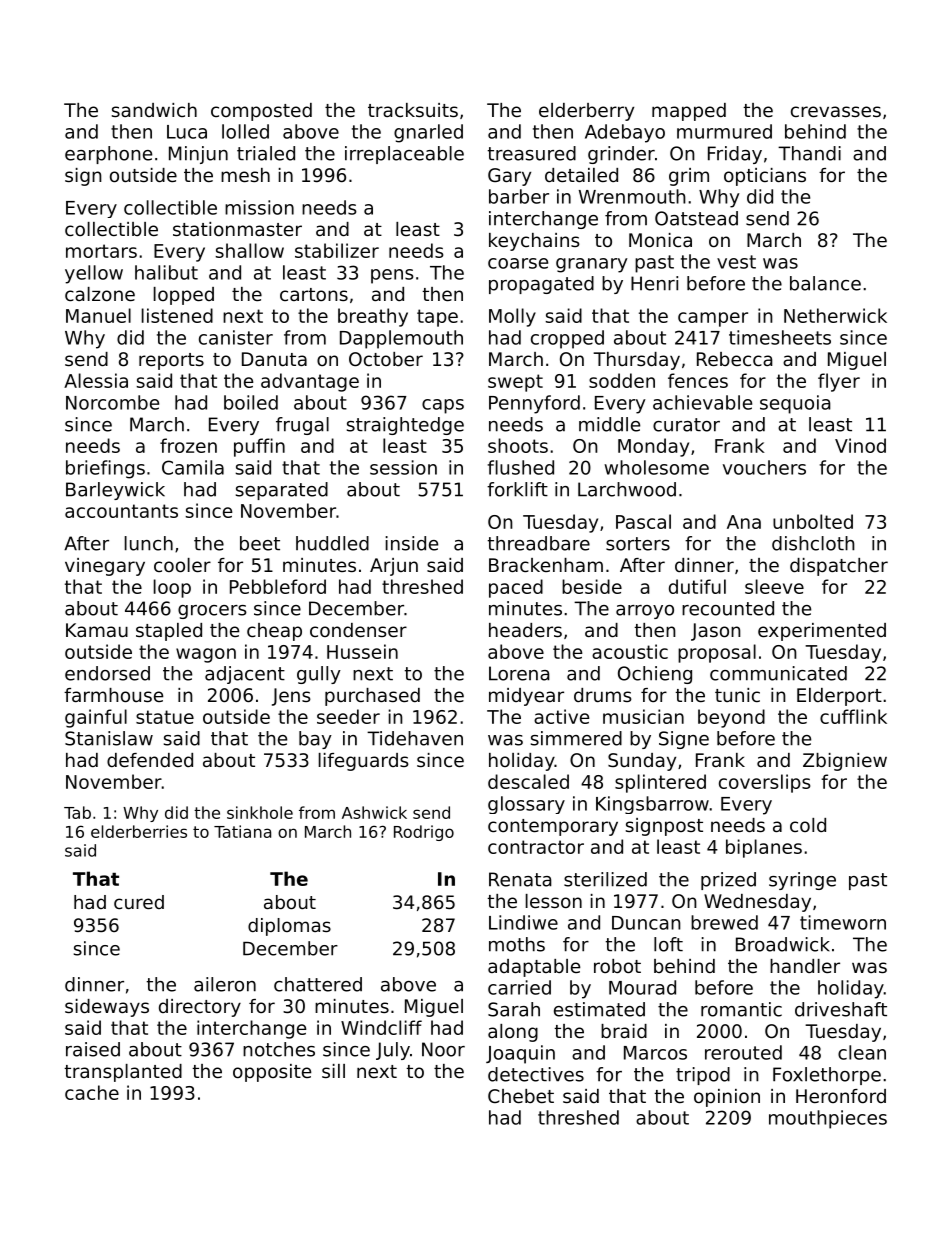 This page has width=952, height=1233. I want to click on opticians, so click(765, 177).
